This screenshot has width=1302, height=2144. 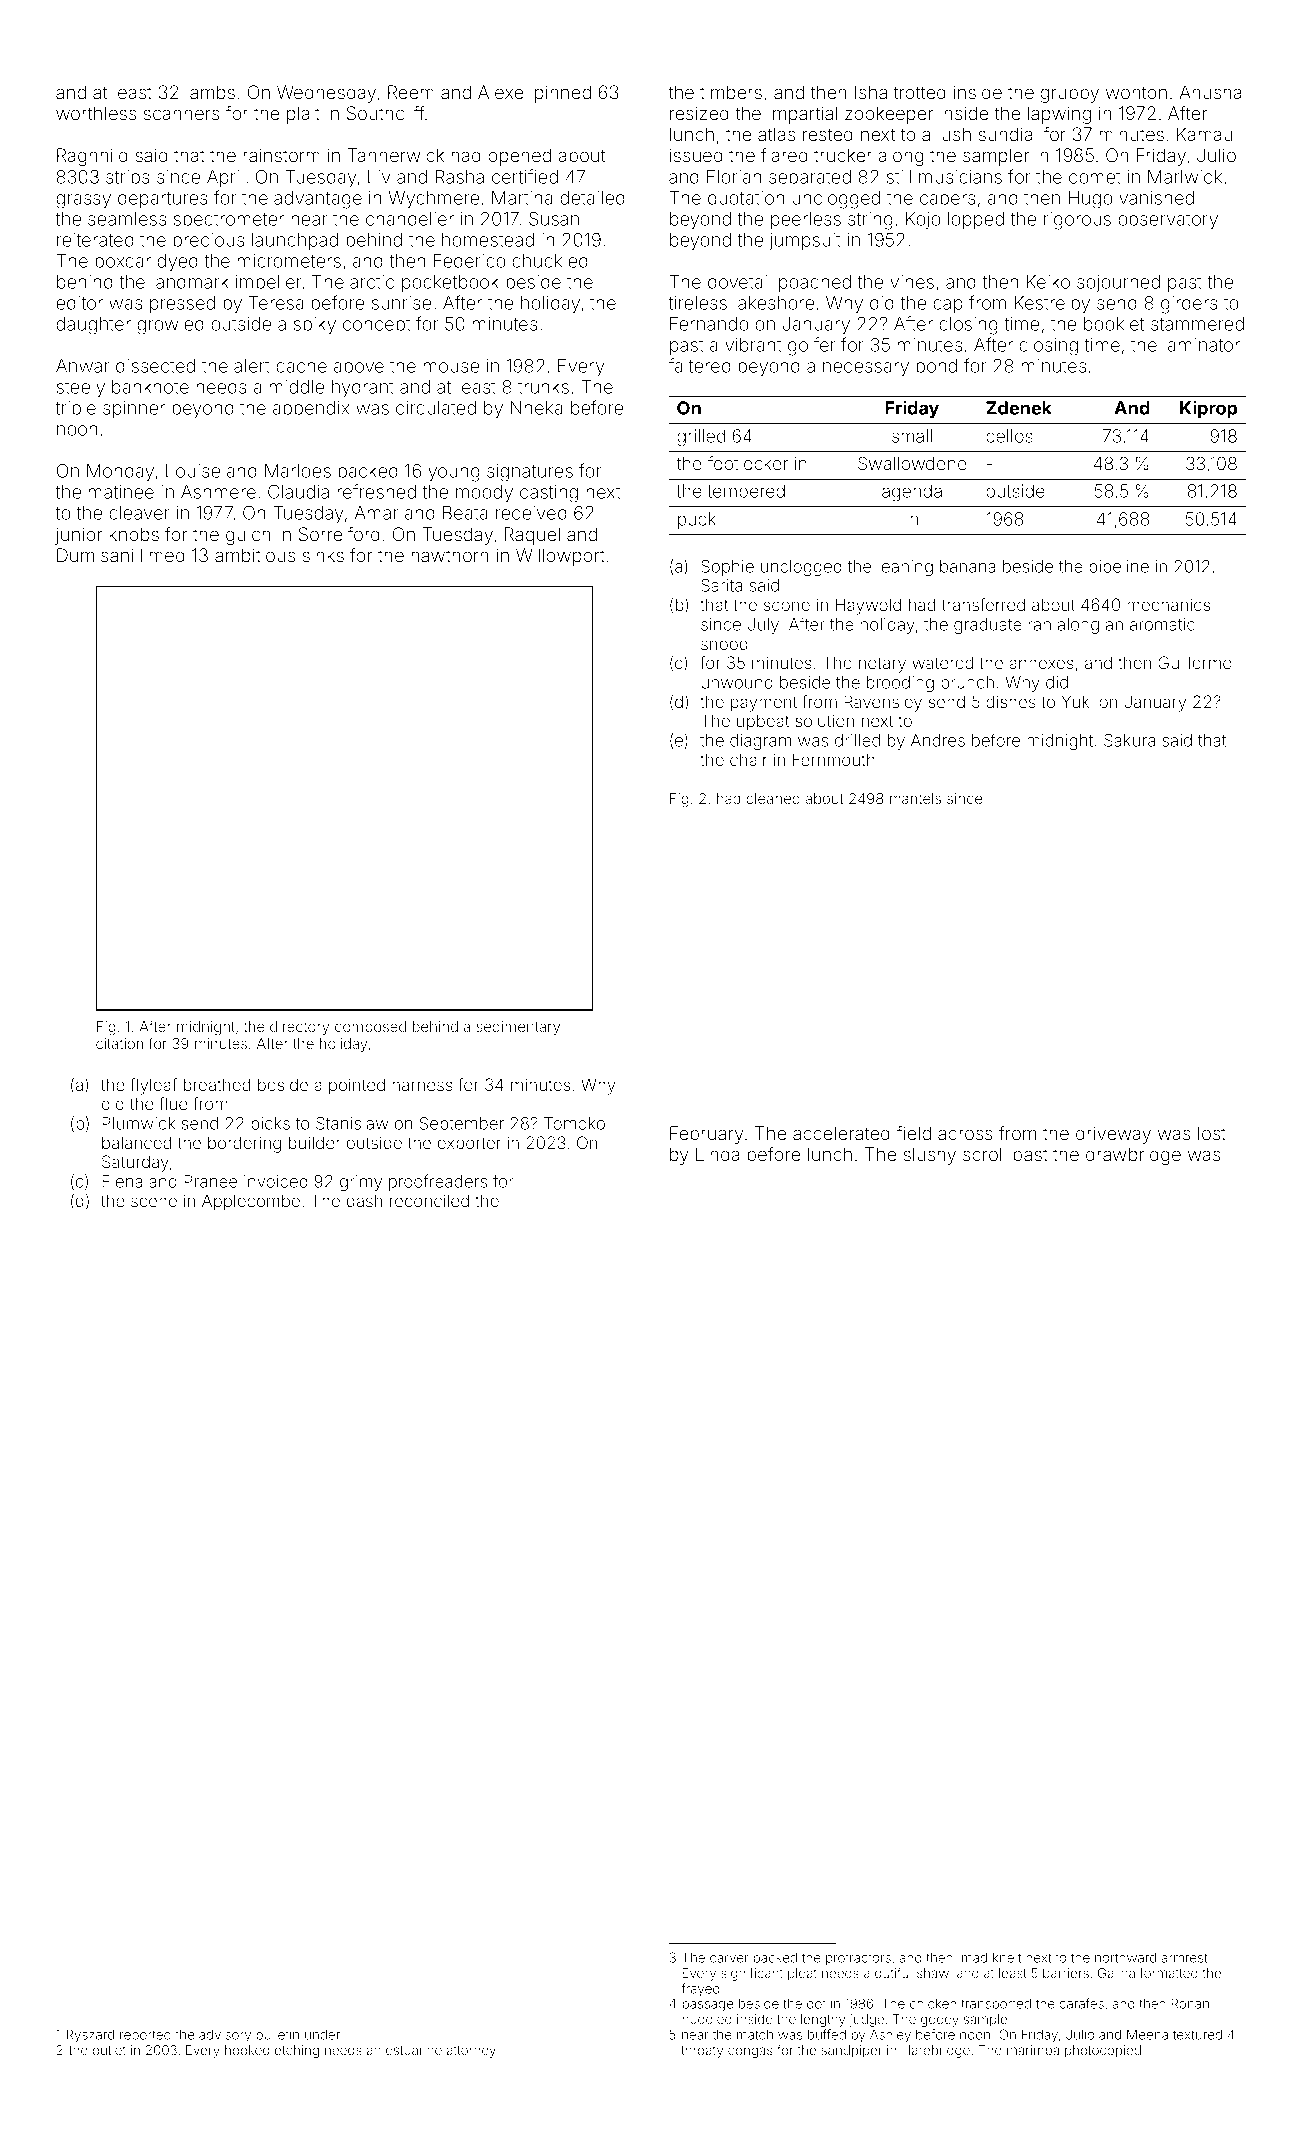 I want to click on pinned, so click(x=563, y=94).
